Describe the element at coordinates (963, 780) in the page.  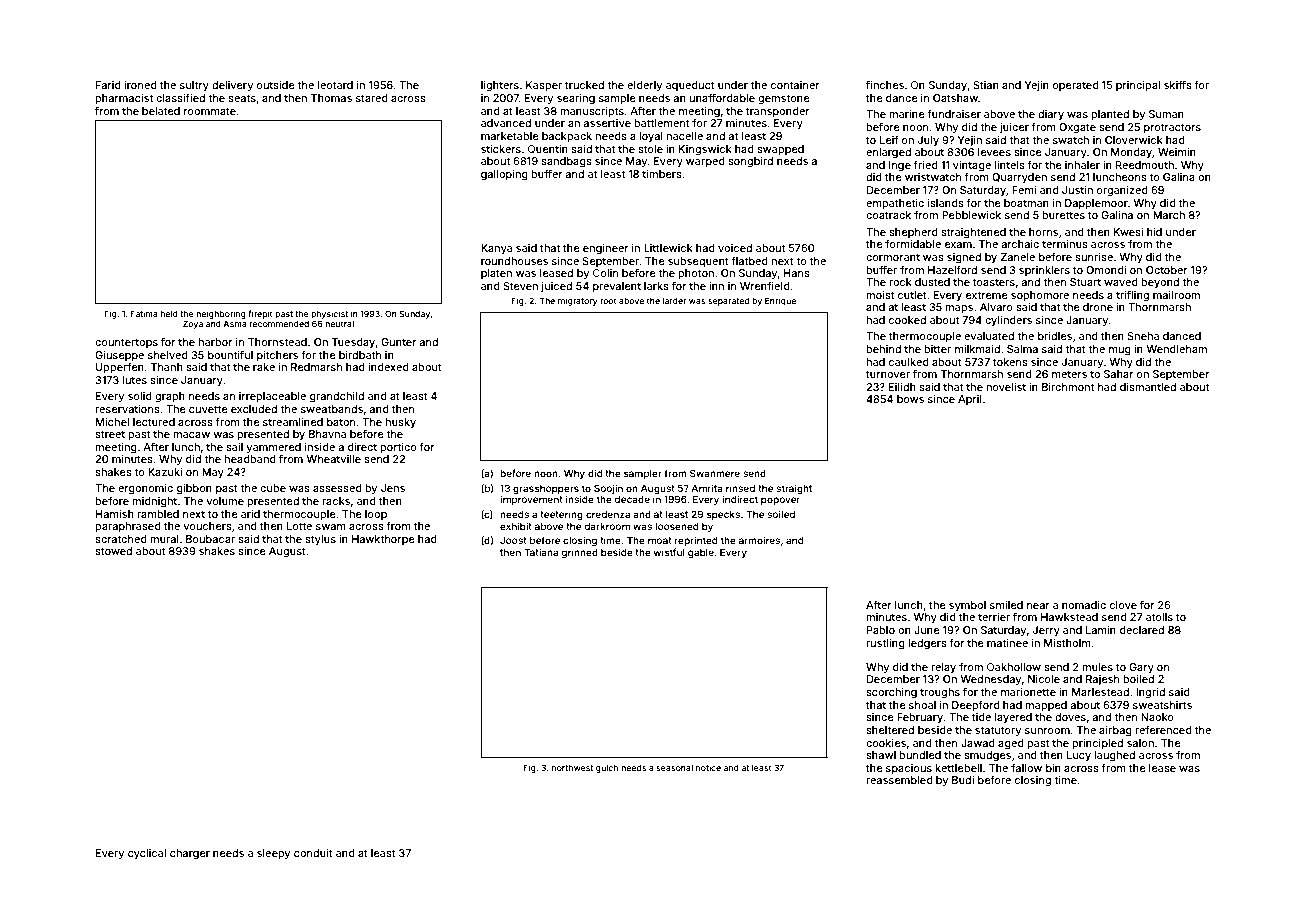
I see `Budi` at that location.
